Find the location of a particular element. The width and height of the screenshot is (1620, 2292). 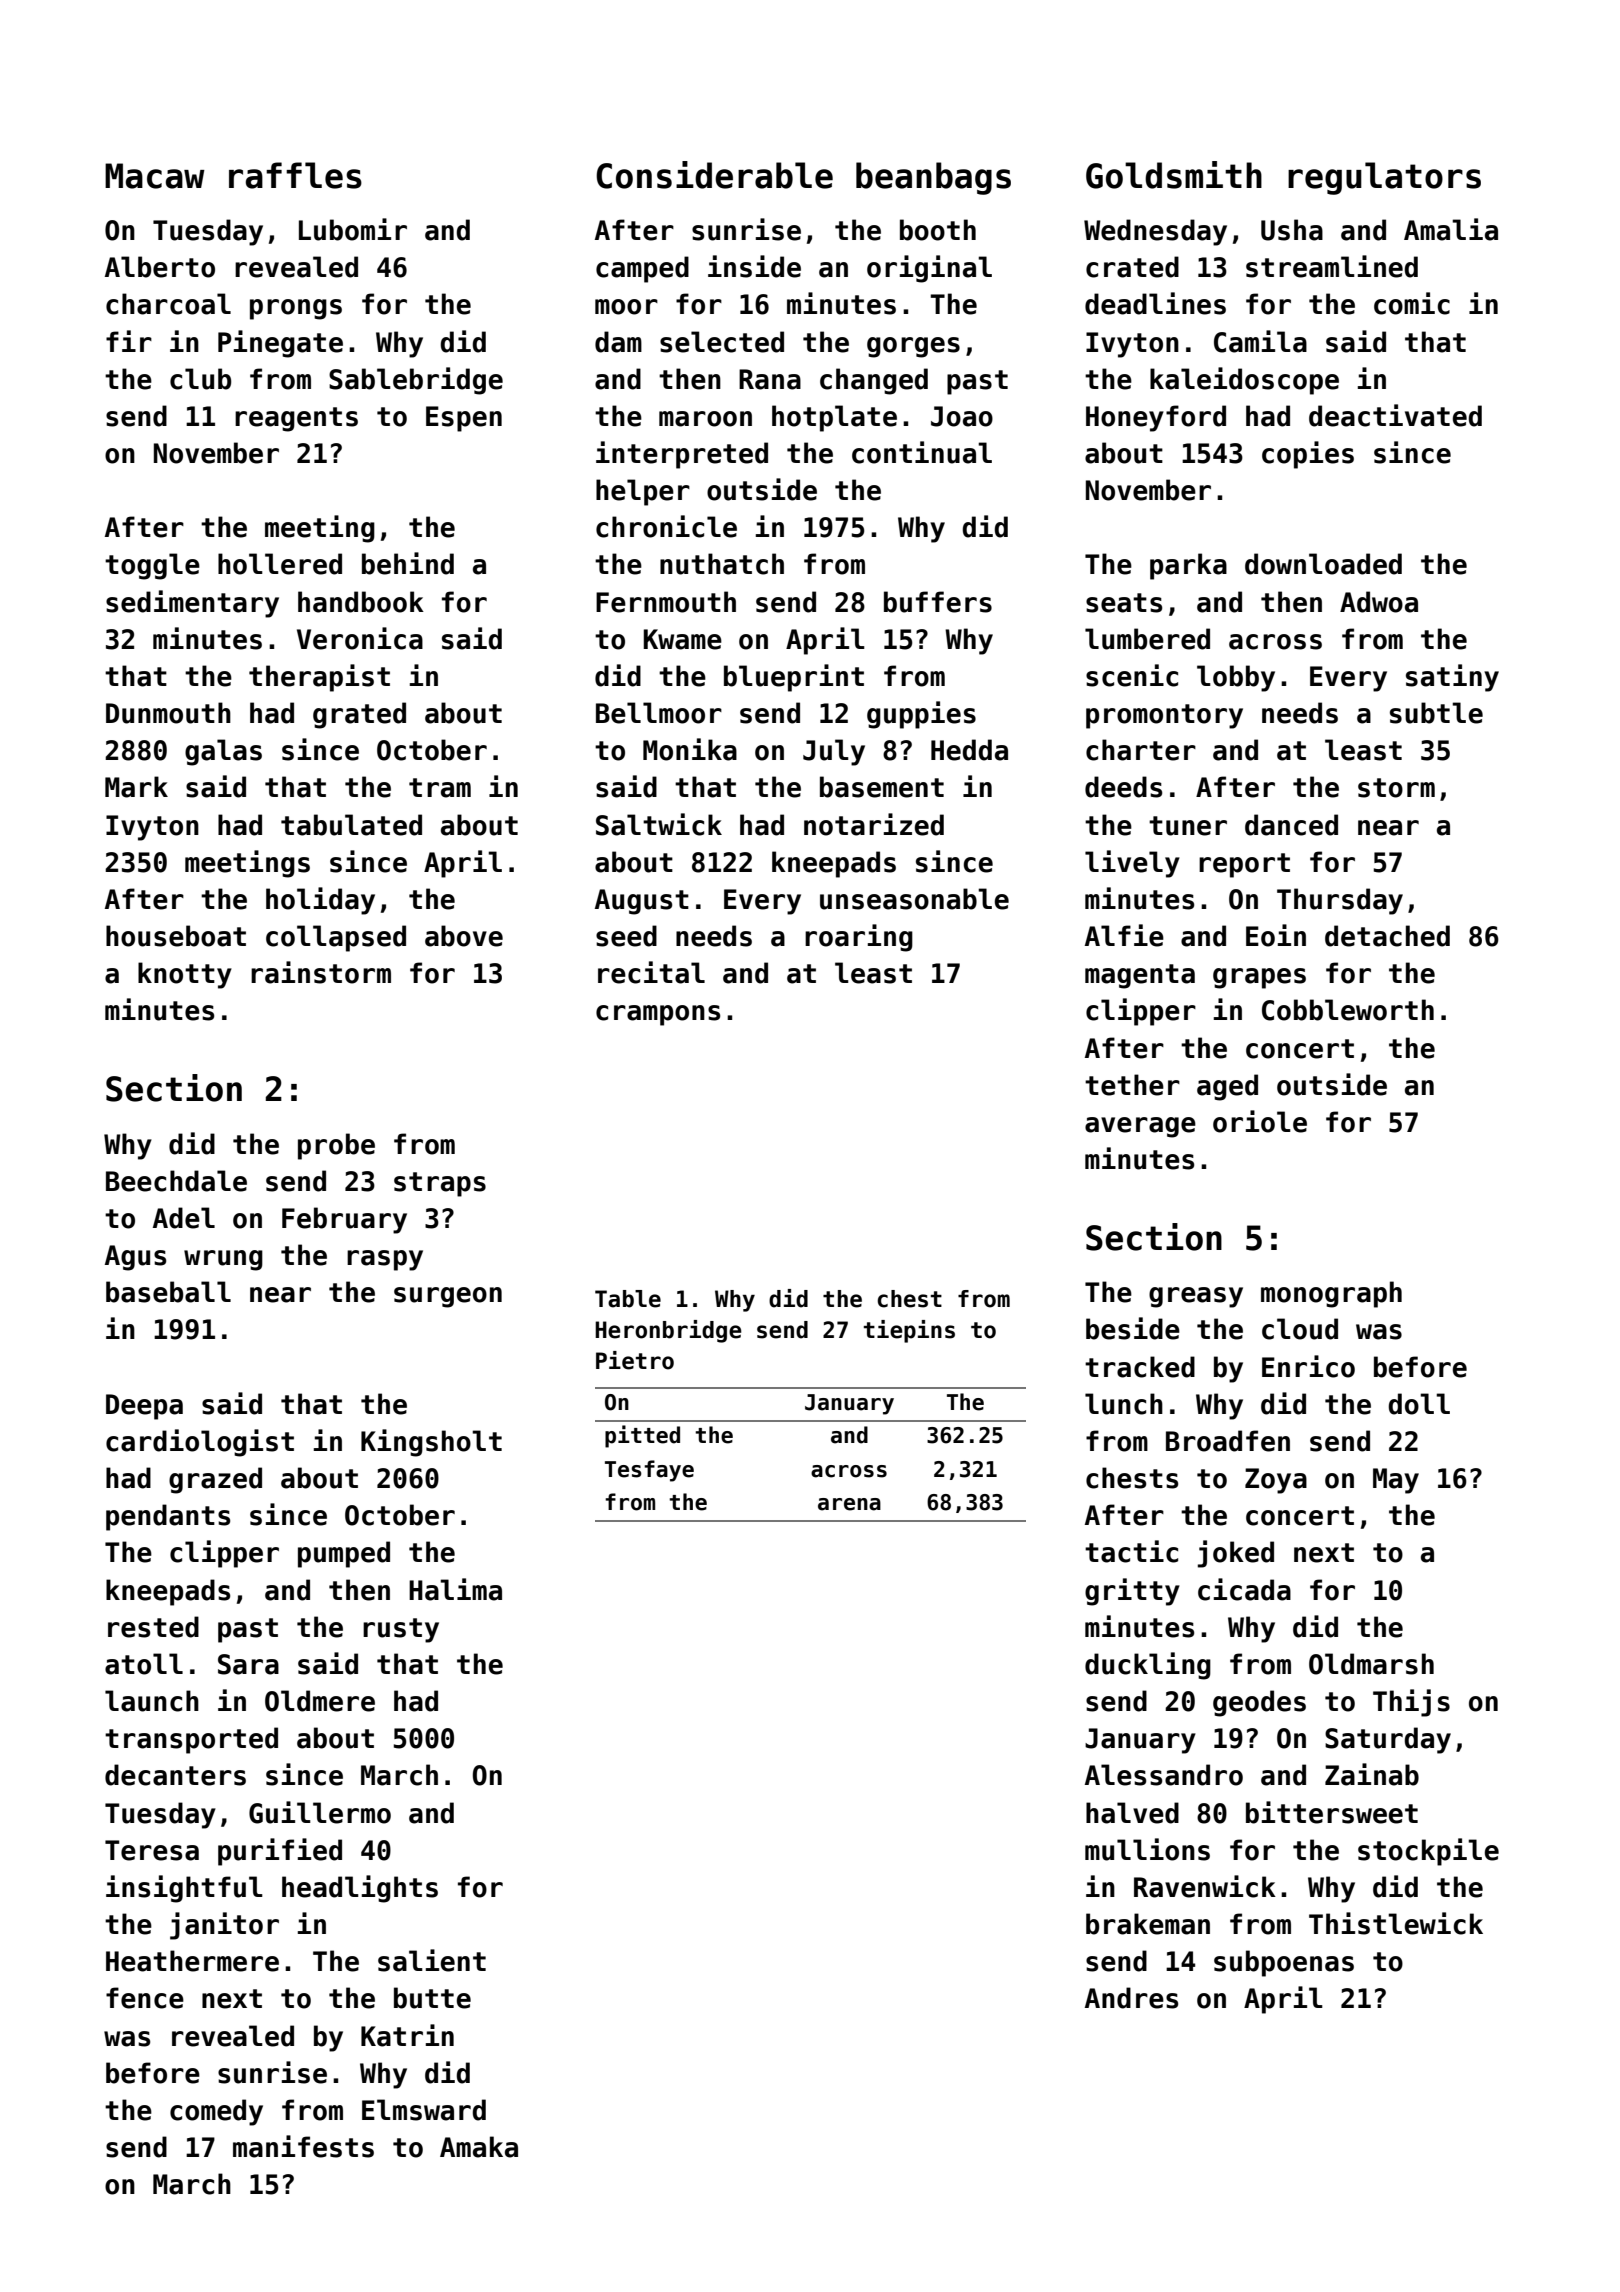

crated is located at coordinates (1132, 267).
